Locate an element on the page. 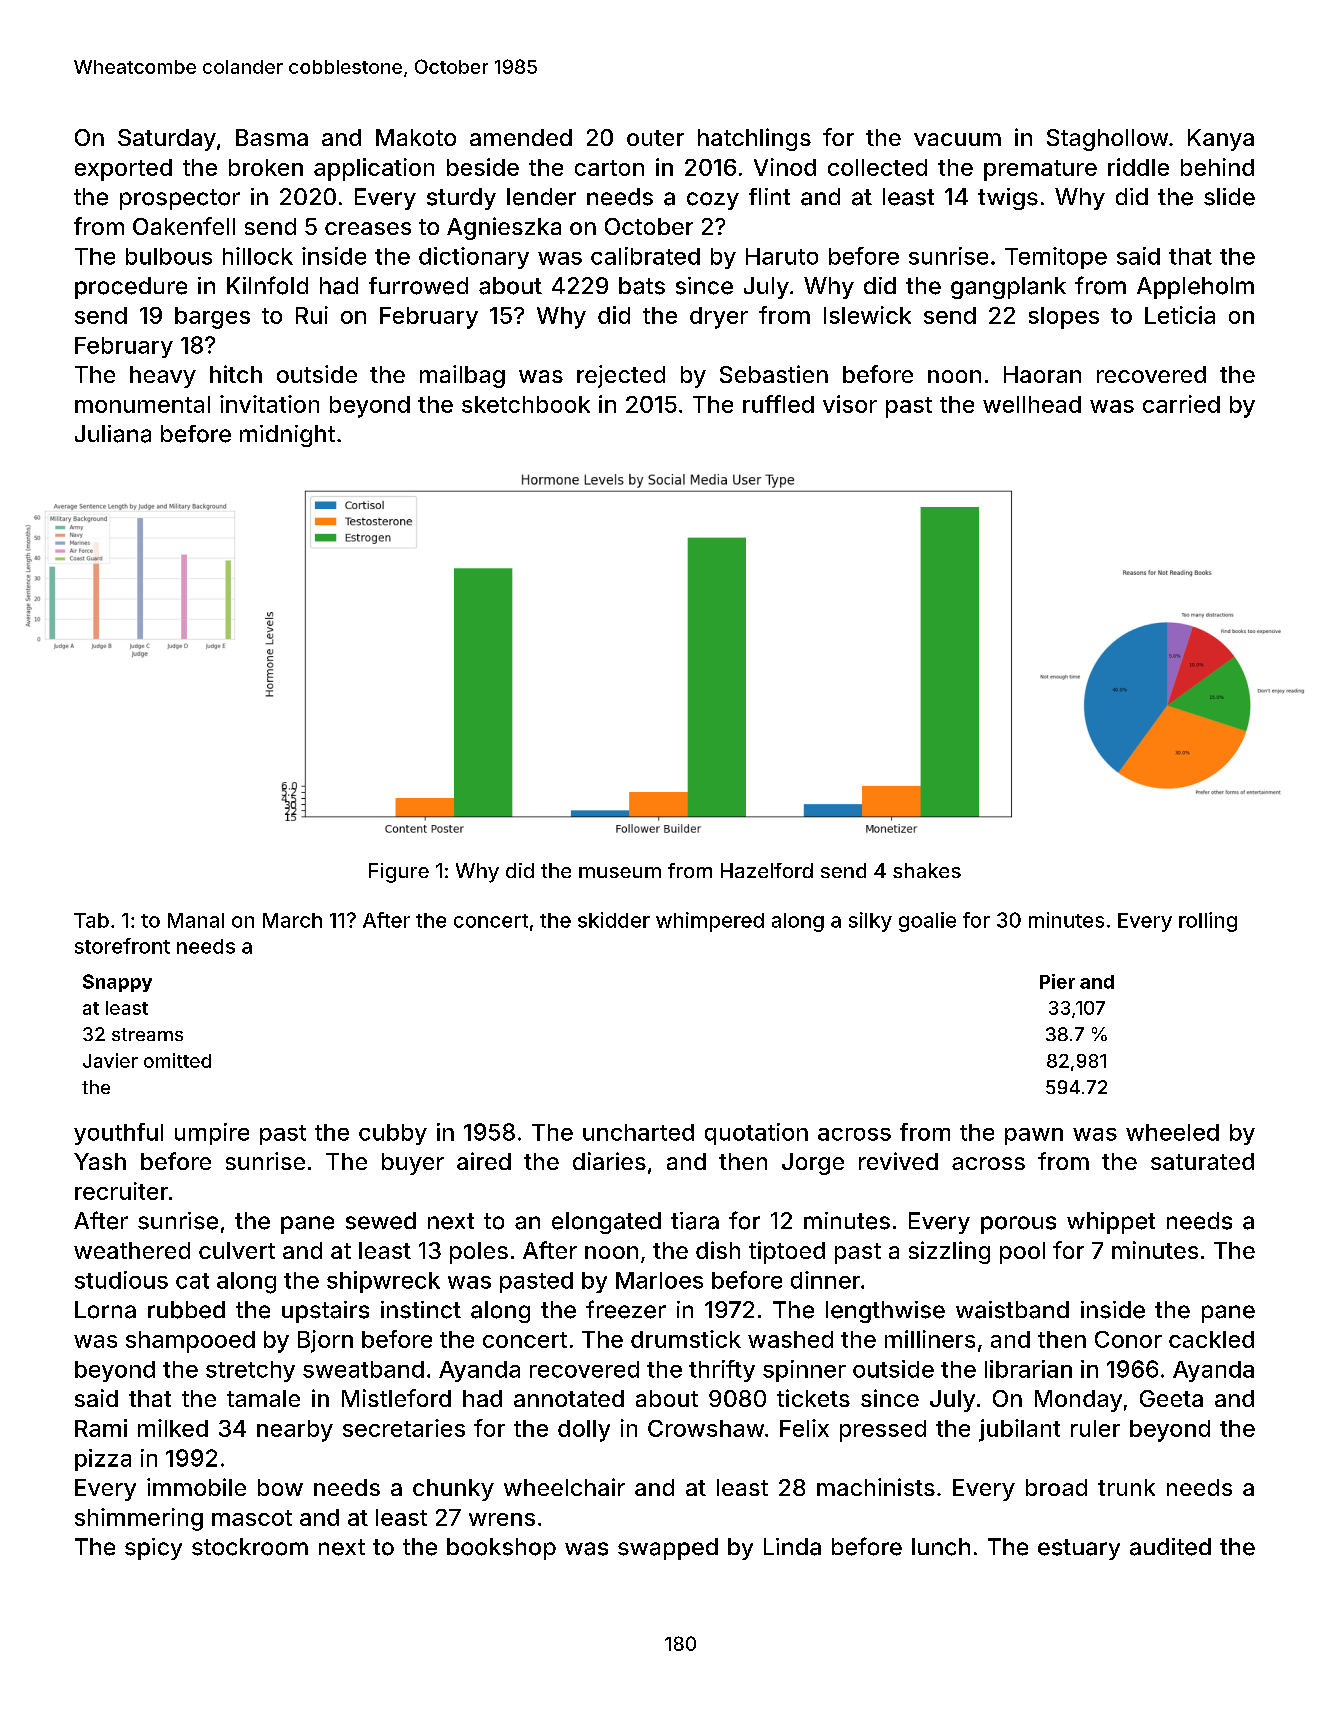 Image resolution: width=1329 pixels, height=1719 pixels. Manal is located at coordinates (196, 920).
